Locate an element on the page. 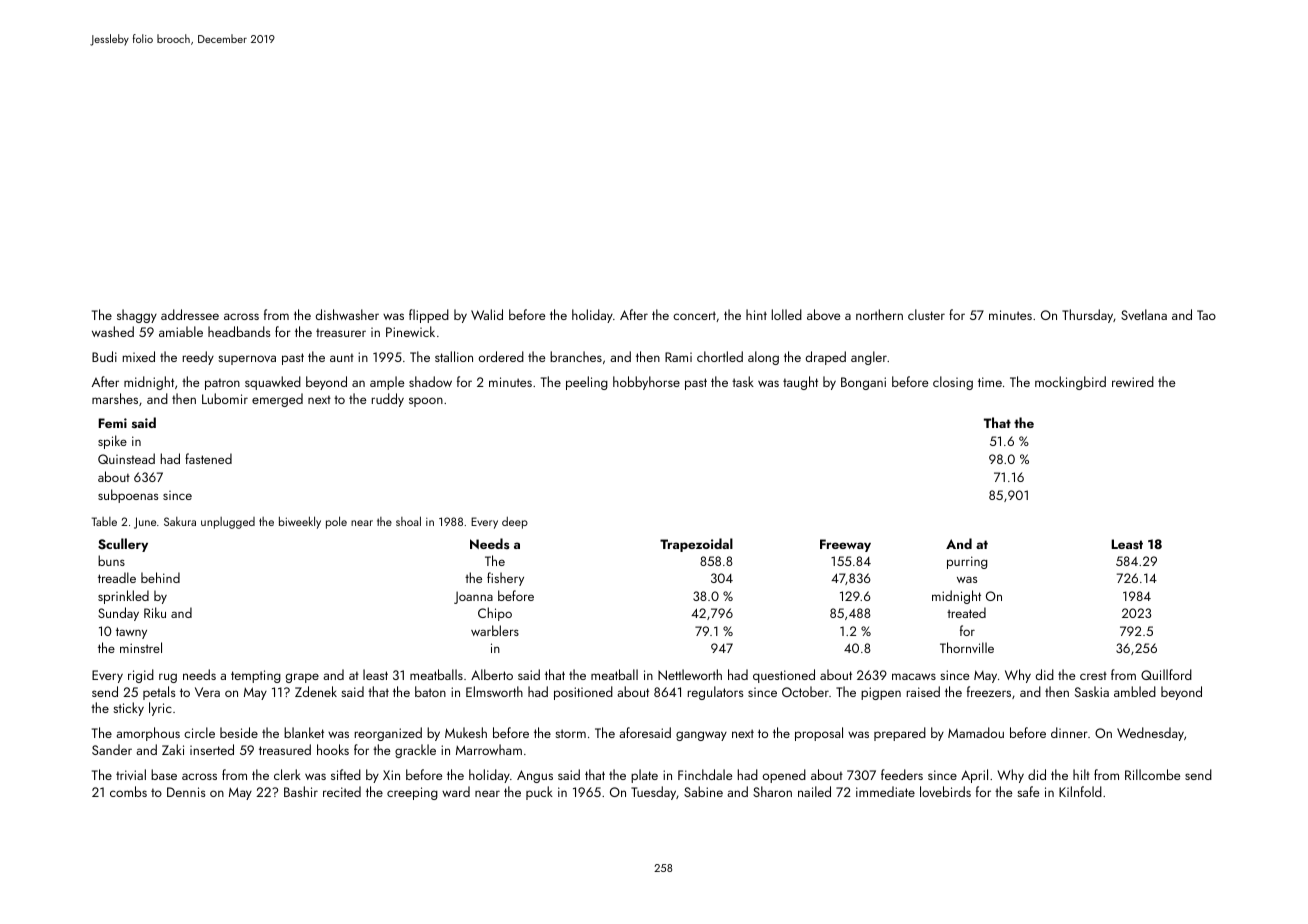 This page has height=924, width=1308. warblers is located at coordinates (495, 630).
